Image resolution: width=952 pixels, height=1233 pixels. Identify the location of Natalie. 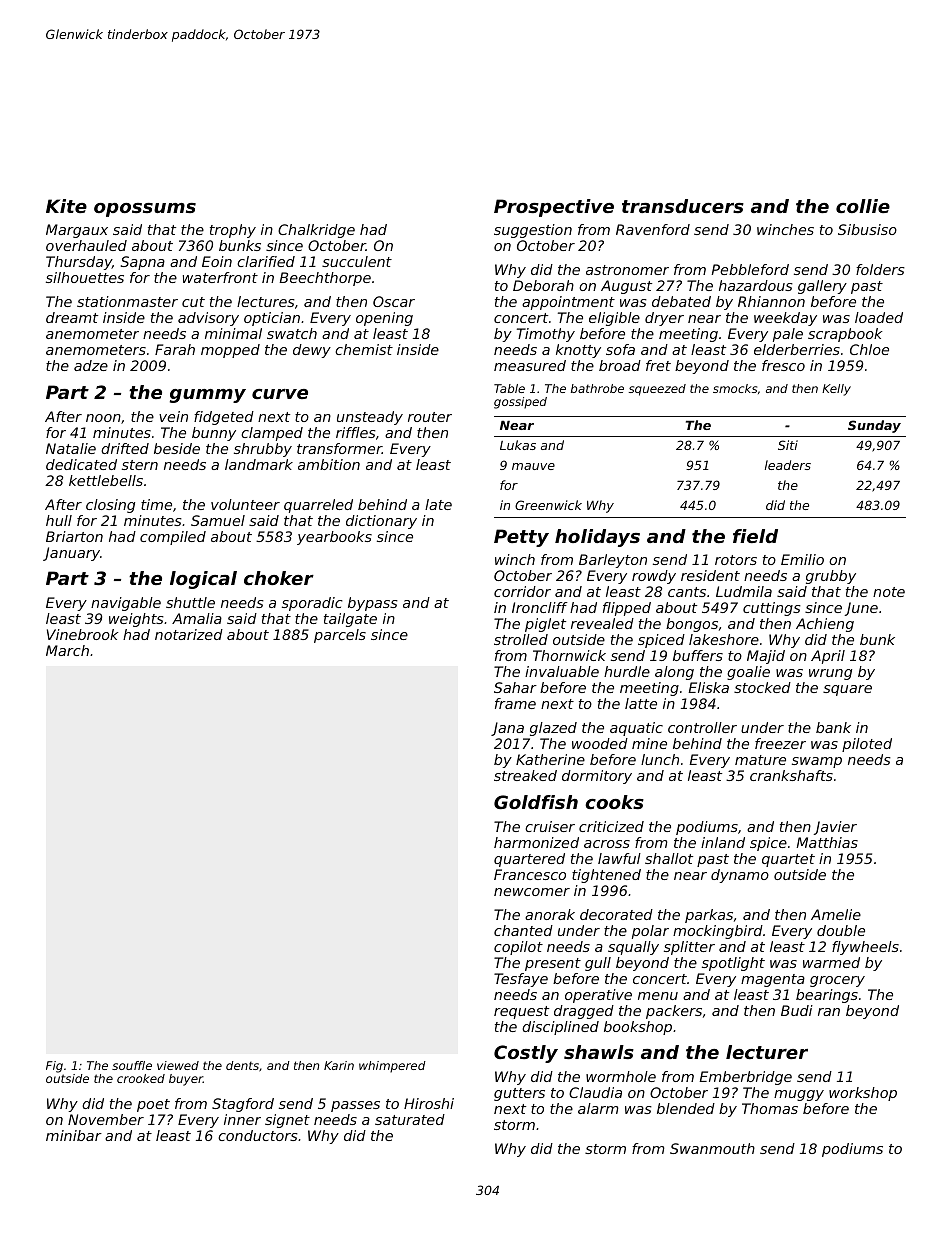
(71, 448).
